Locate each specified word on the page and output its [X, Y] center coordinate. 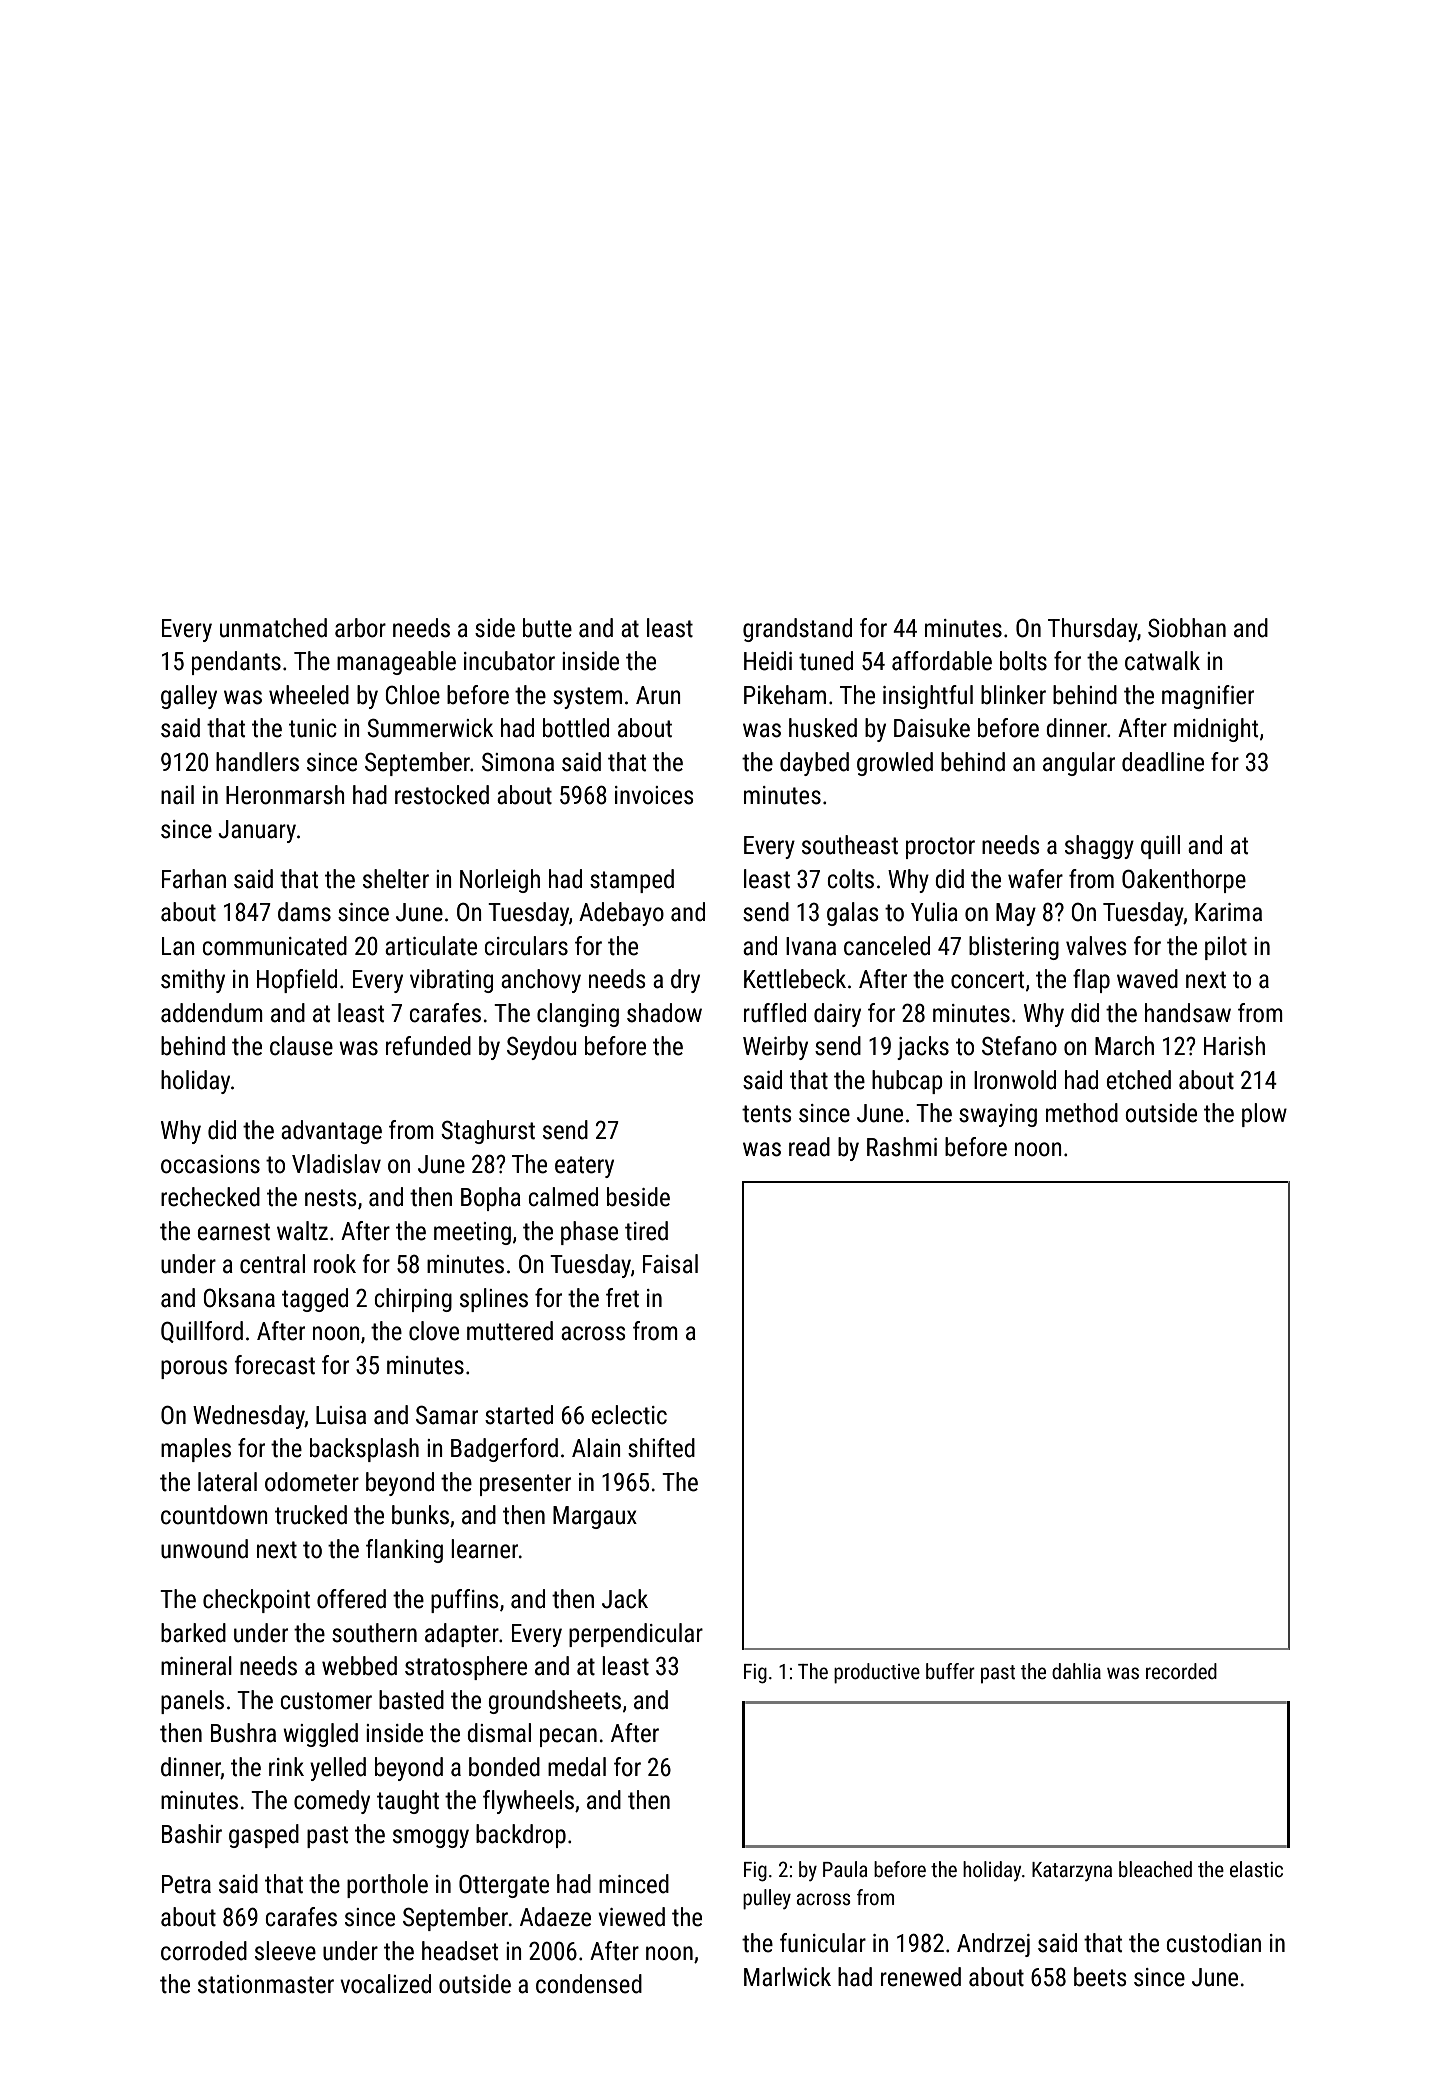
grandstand [797, 630]
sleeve [285, 1951]
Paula [845, 1869]
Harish [1234, 1046]
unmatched [273, 628]
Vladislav [336, 1164]
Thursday [1092, 630]
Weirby [775, 1048]
